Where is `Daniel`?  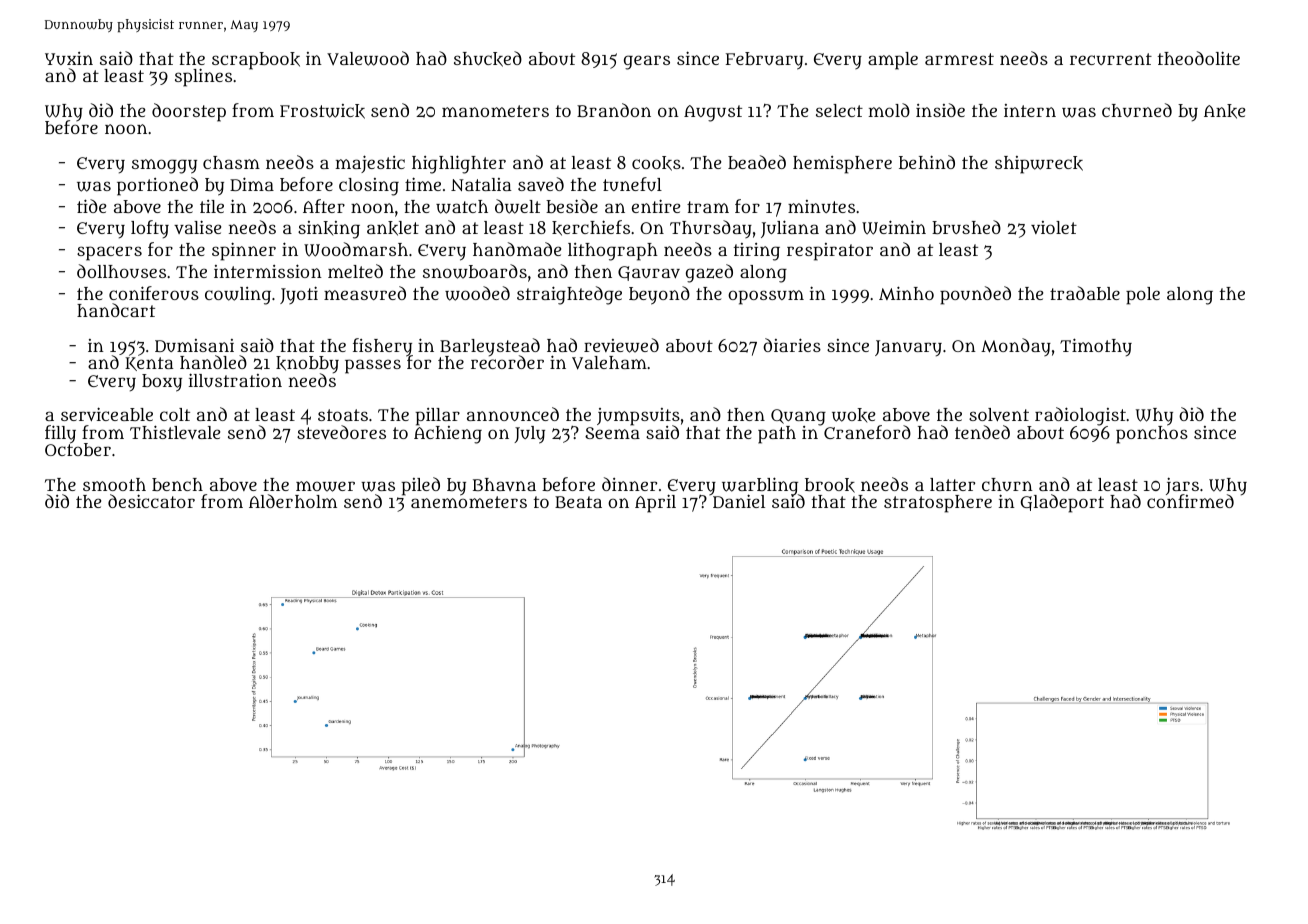 Daniel is located at coordinates (739, 501).
